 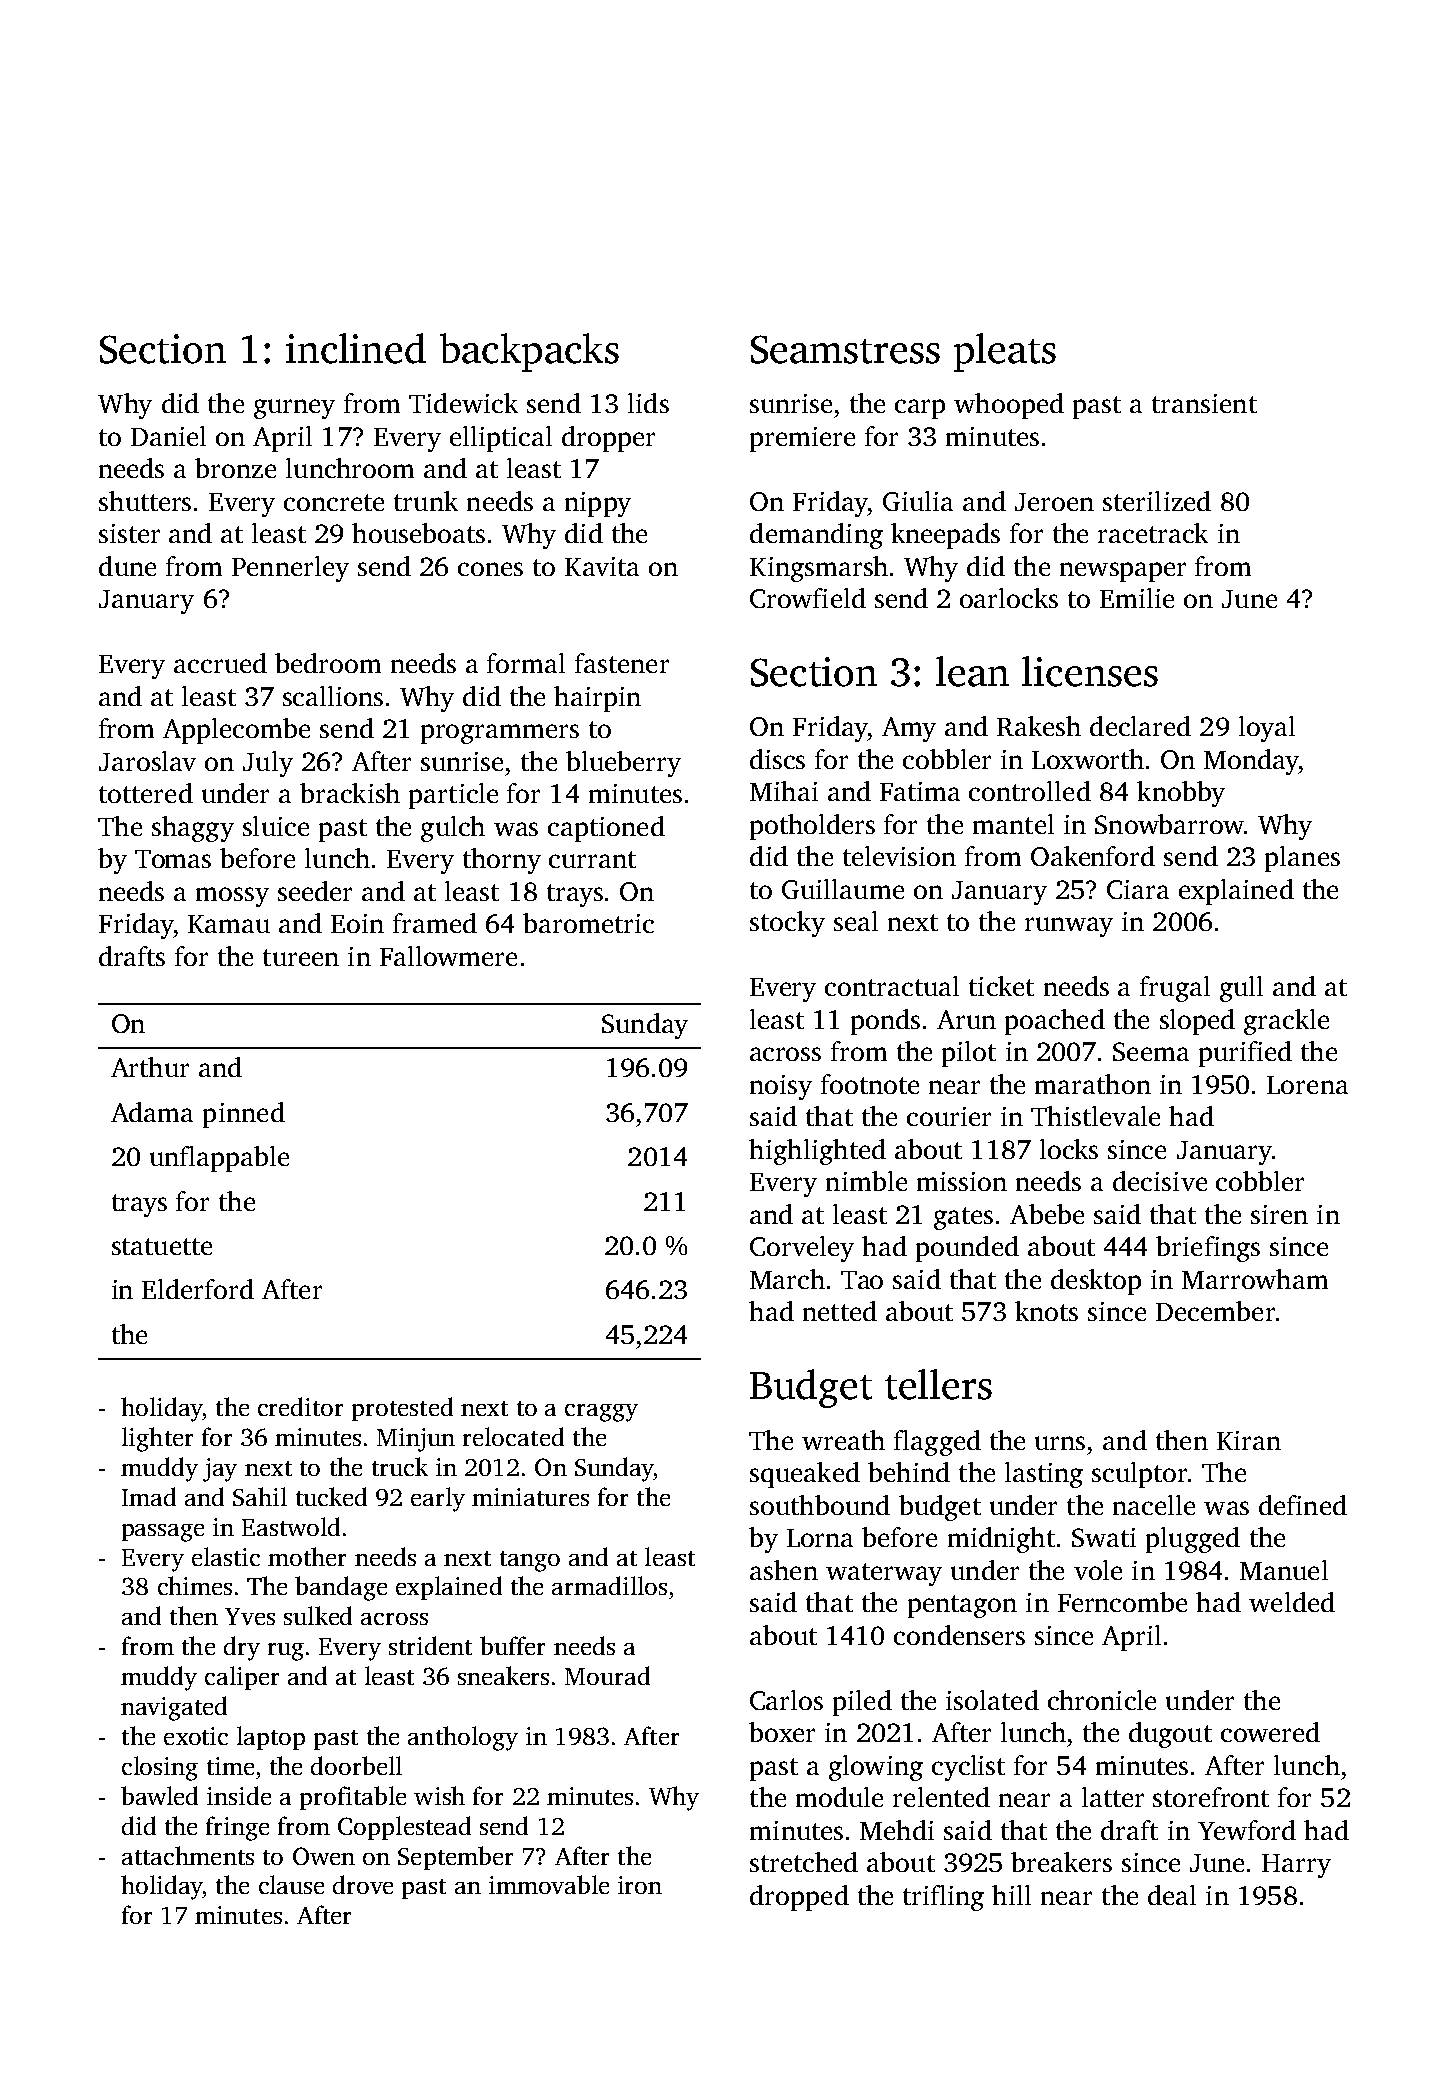 I want to click on transient, so click(x=1204, y=403).
